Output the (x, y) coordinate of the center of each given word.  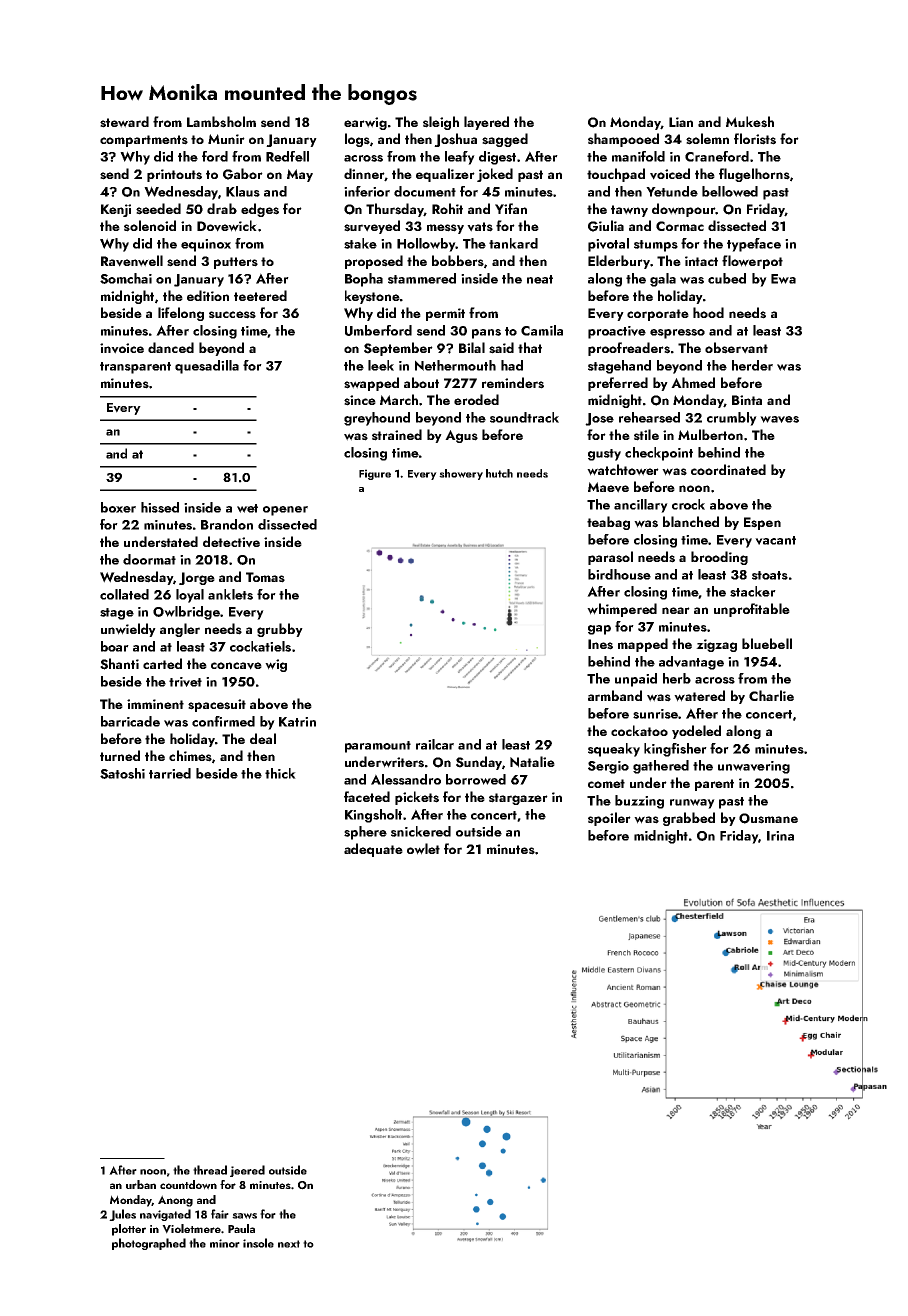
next (289, 1244)
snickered (421, 831)
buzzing (639, 802)
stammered (422, 278)
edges (260, 210)
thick (280, 773)
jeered (247, 1171)
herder (752, 365)
